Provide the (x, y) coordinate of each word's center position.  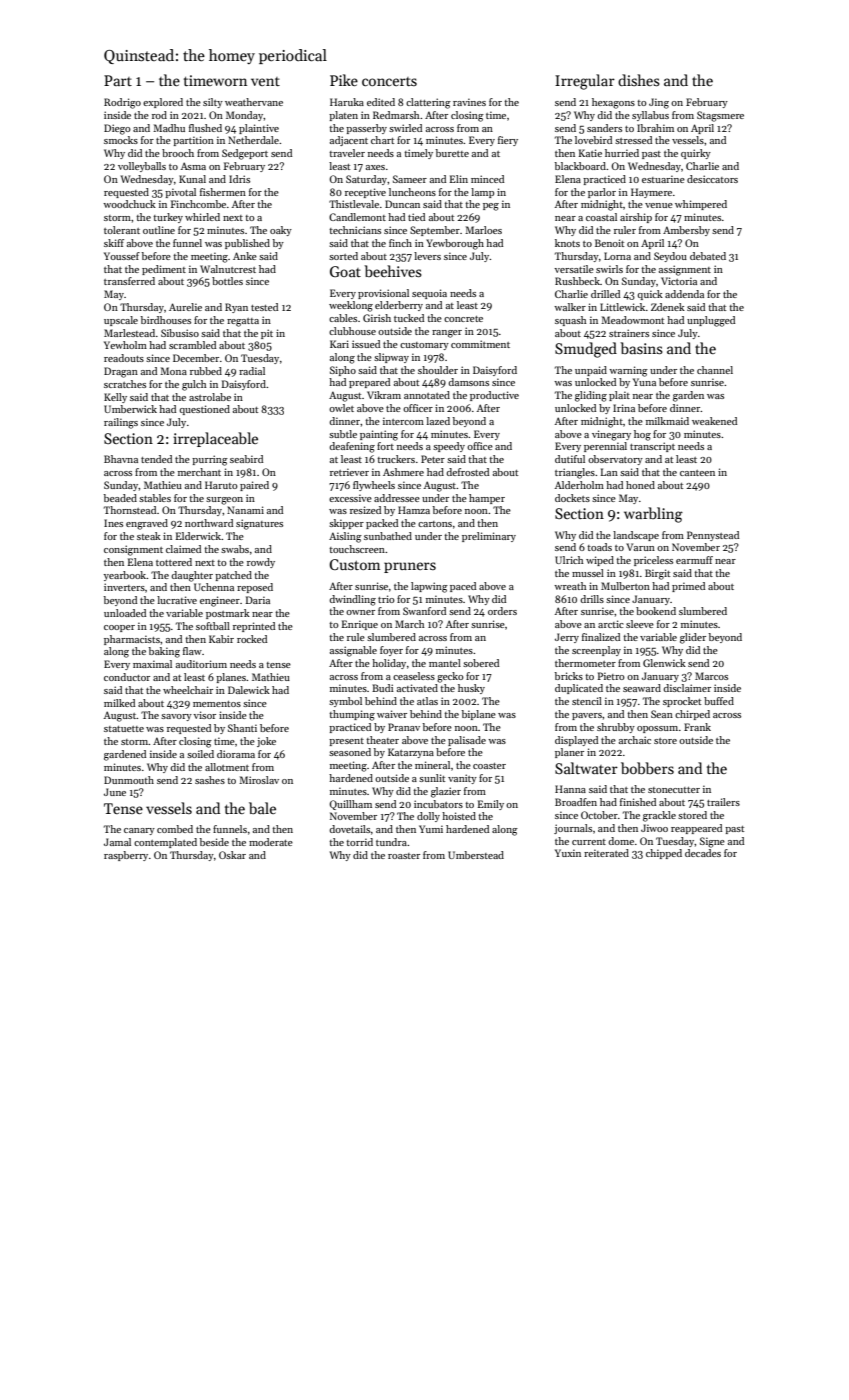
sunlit (432, 778)
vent (265, 81)
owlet (341, 408)
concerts (389, 81)
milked (119, 703)
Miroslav (259, 780)
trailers (723, 802)
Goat (345, 271)
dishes (639, 80)
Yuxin (568, 853)
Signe (712, 842)
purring (210, 460)
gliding (591, 396)
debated (708, 256)
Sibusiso (180, 333)
